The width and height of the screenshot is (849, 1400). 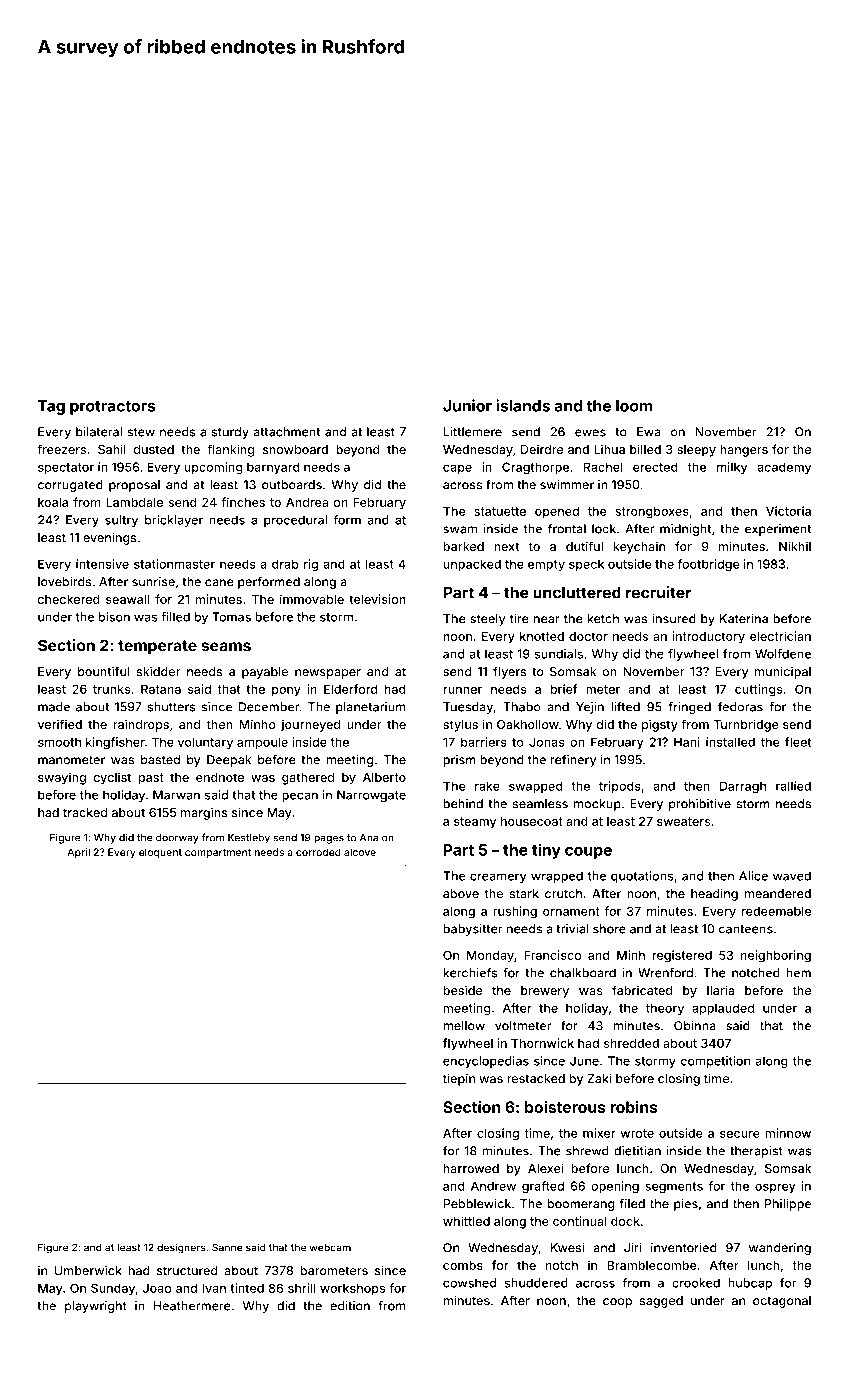 I want to click on mellow, so click(x=464, y=1026).
